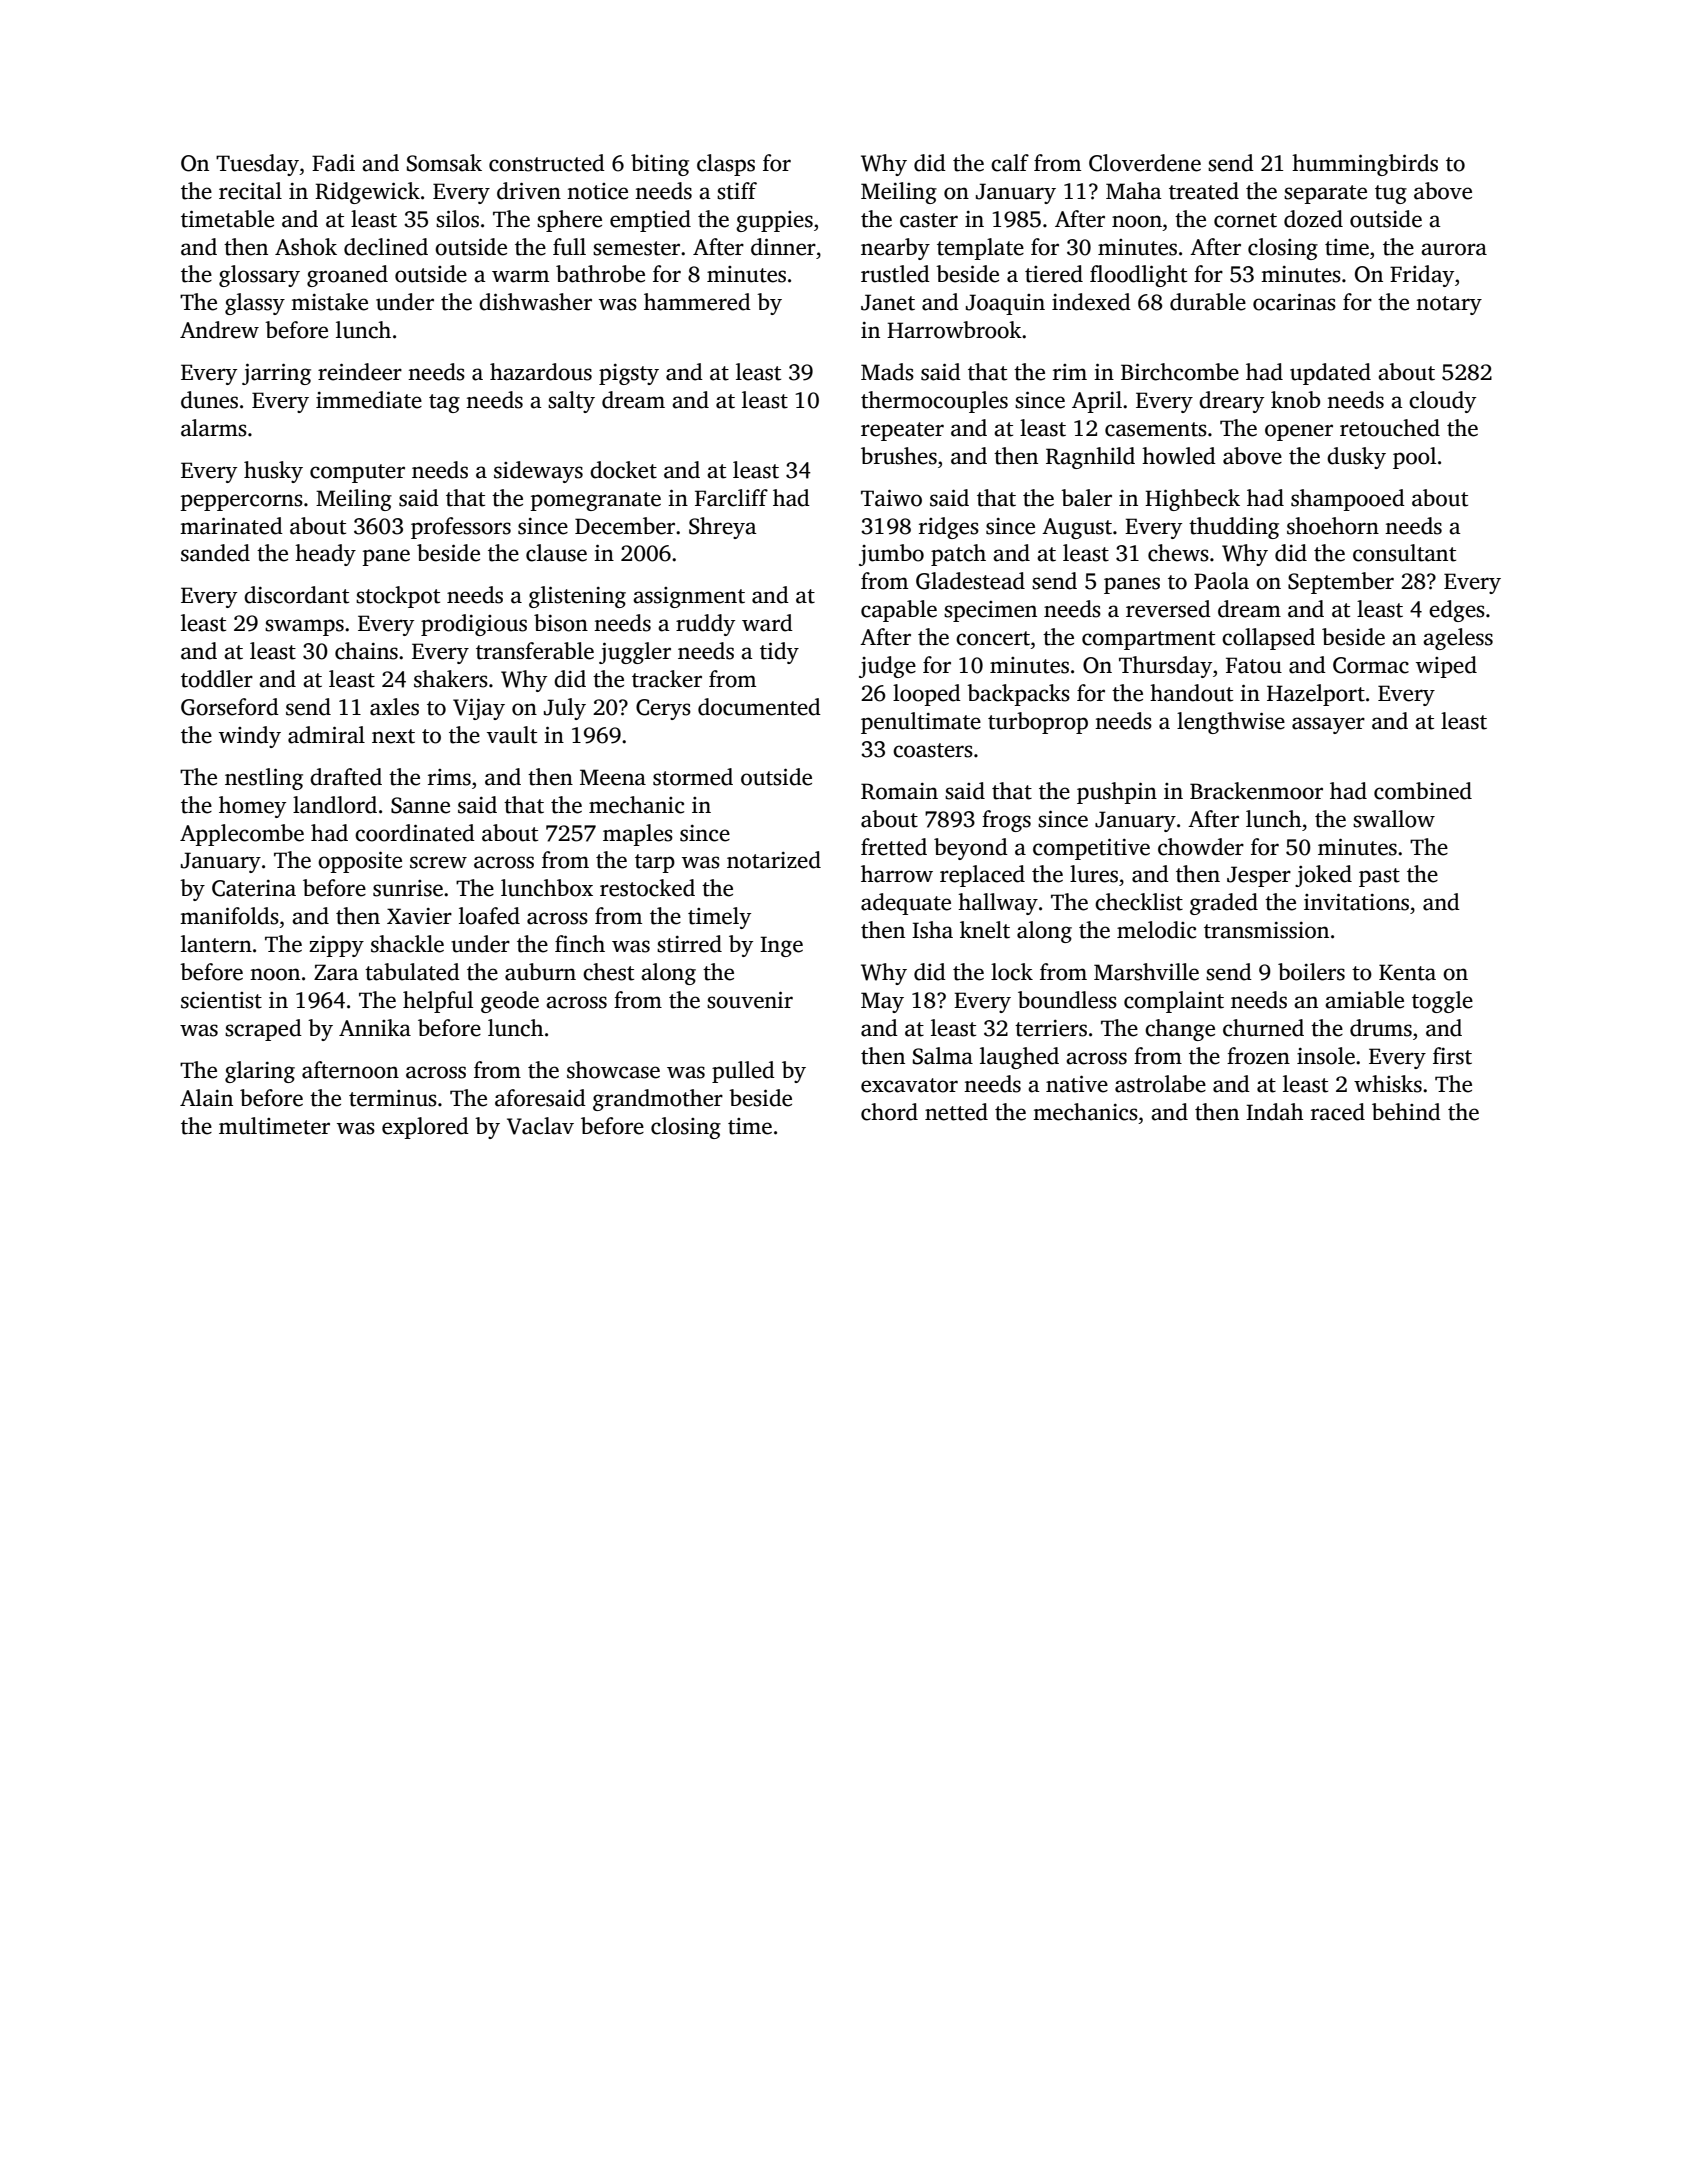 The height and width of the screenshot is (2178, 1683). What do you see at coordinates (393, 1098) in the screenshot?
I see `terminus` at bounding box center [393, 1098].
